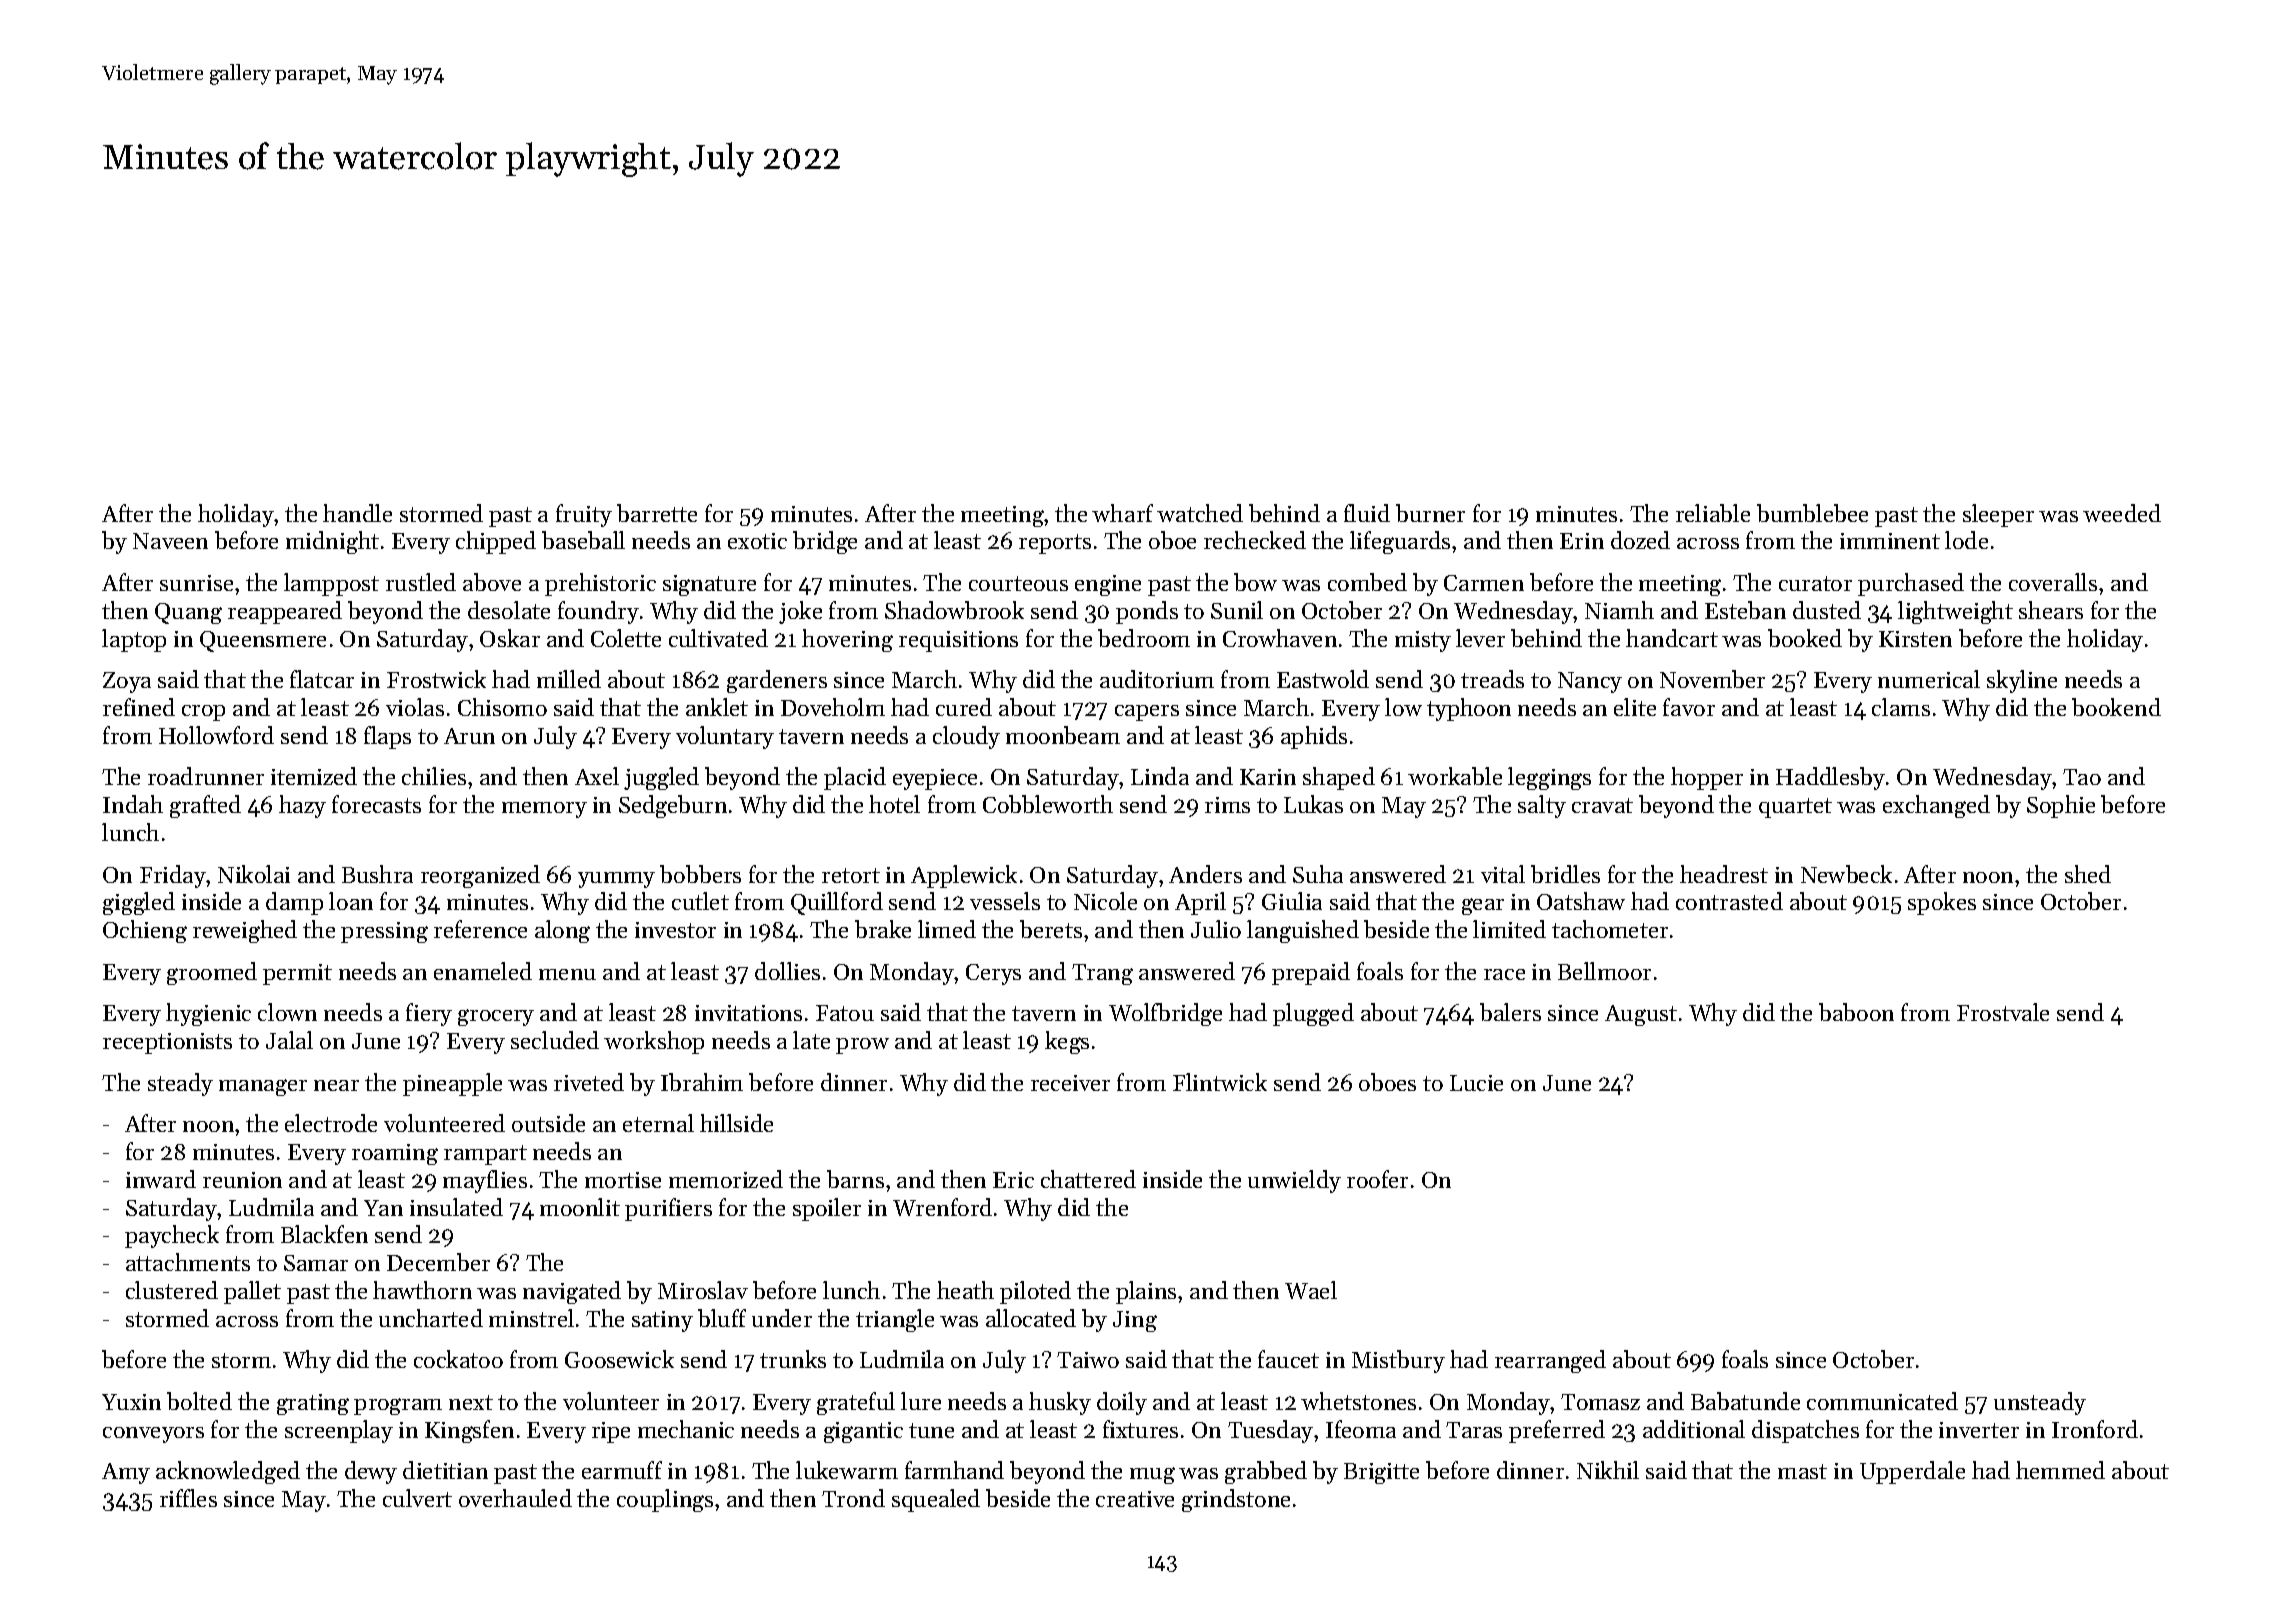 The width and height of the screenshot is (2292, 1620). What do you see at coordinates (357, 513) in the screenshot?
I see `handle` at bounding box center [357, 513].
